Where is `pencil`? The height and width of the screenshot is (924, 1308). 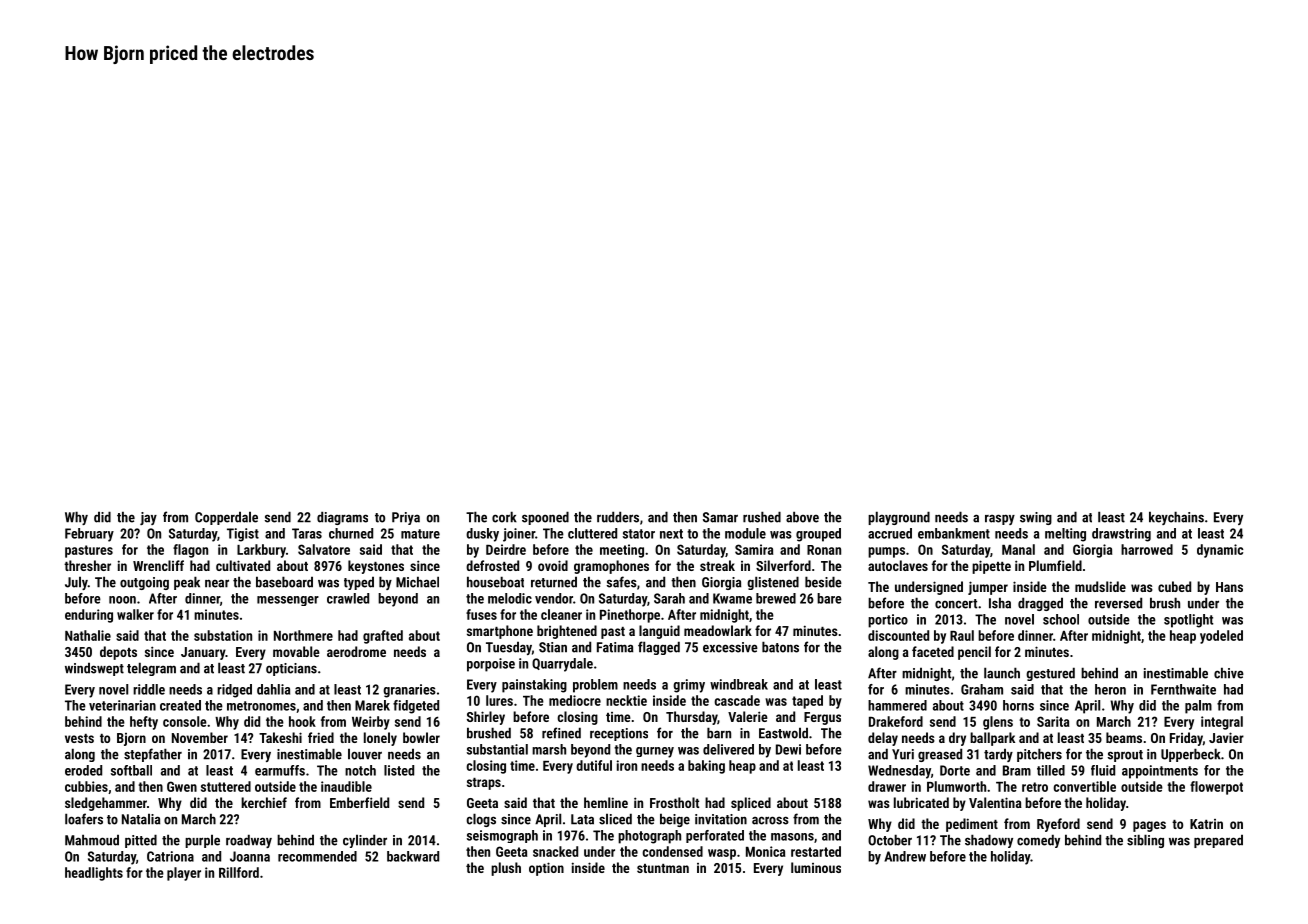 pencil is located at coordinates (974, 653).
